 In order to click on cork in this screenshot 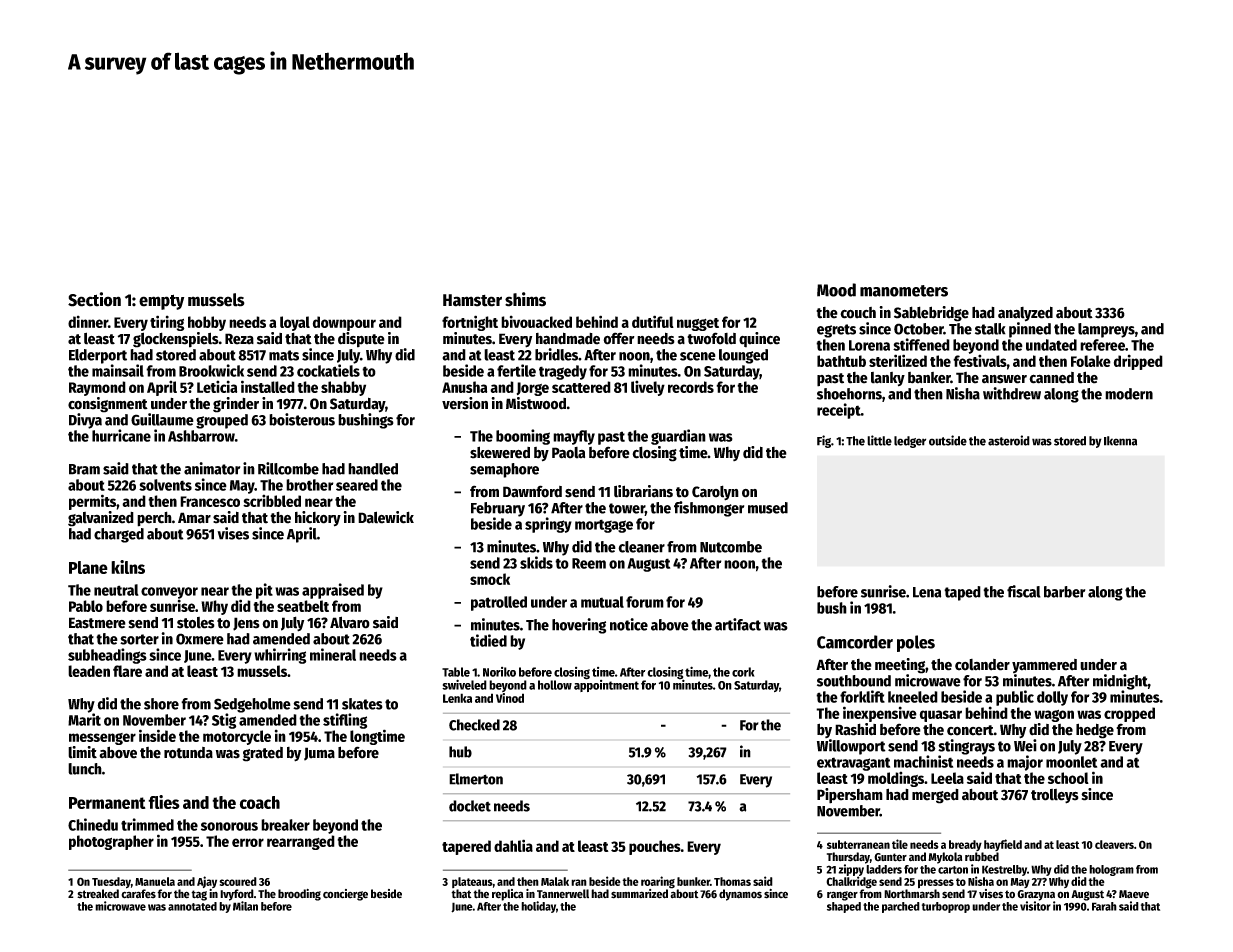, I will do `click(743, 672)`.
